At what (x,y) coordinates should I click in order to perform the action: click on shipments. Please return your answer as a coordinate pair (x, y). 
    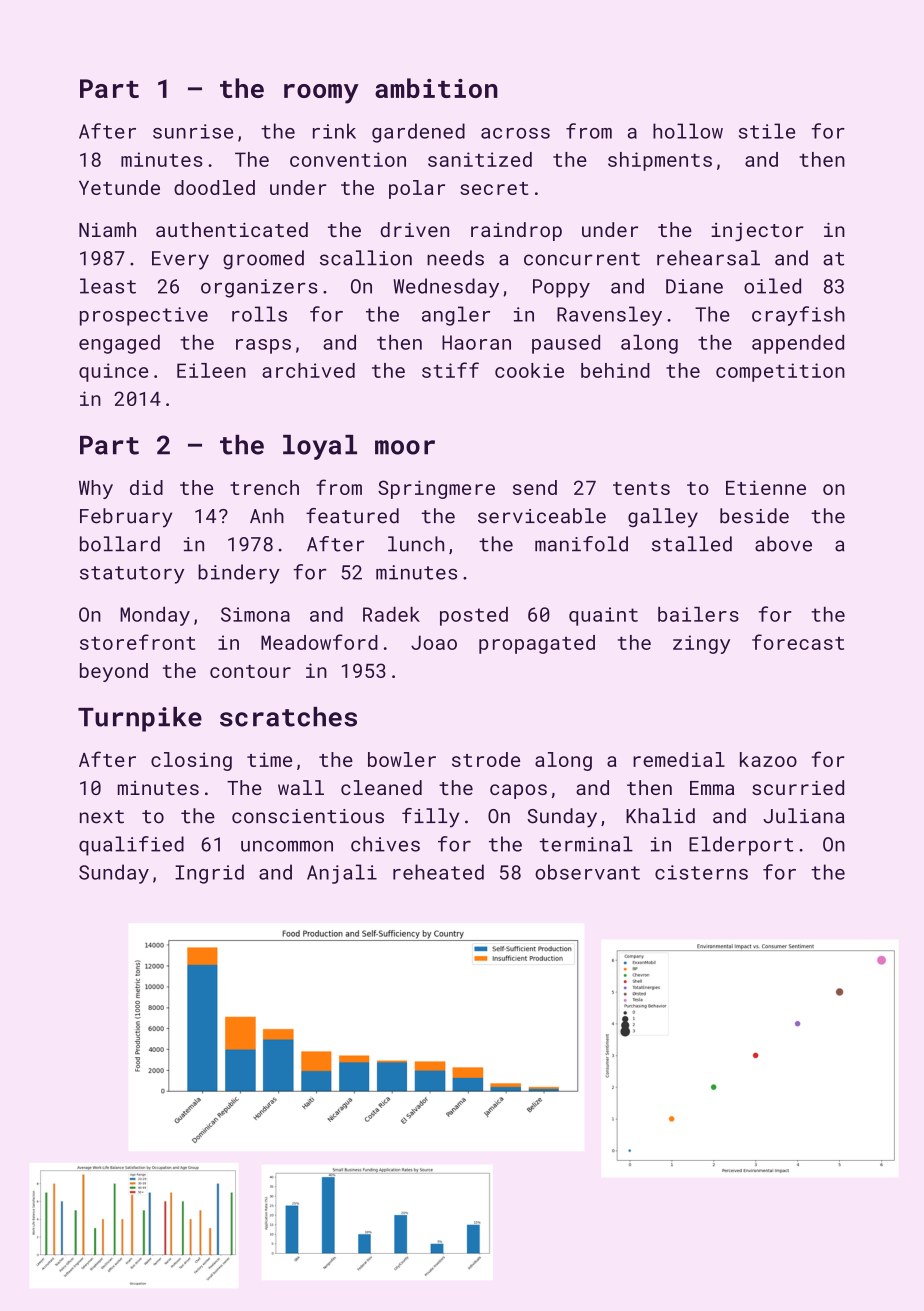
    Looking at the image, I should click on (660, 161).
